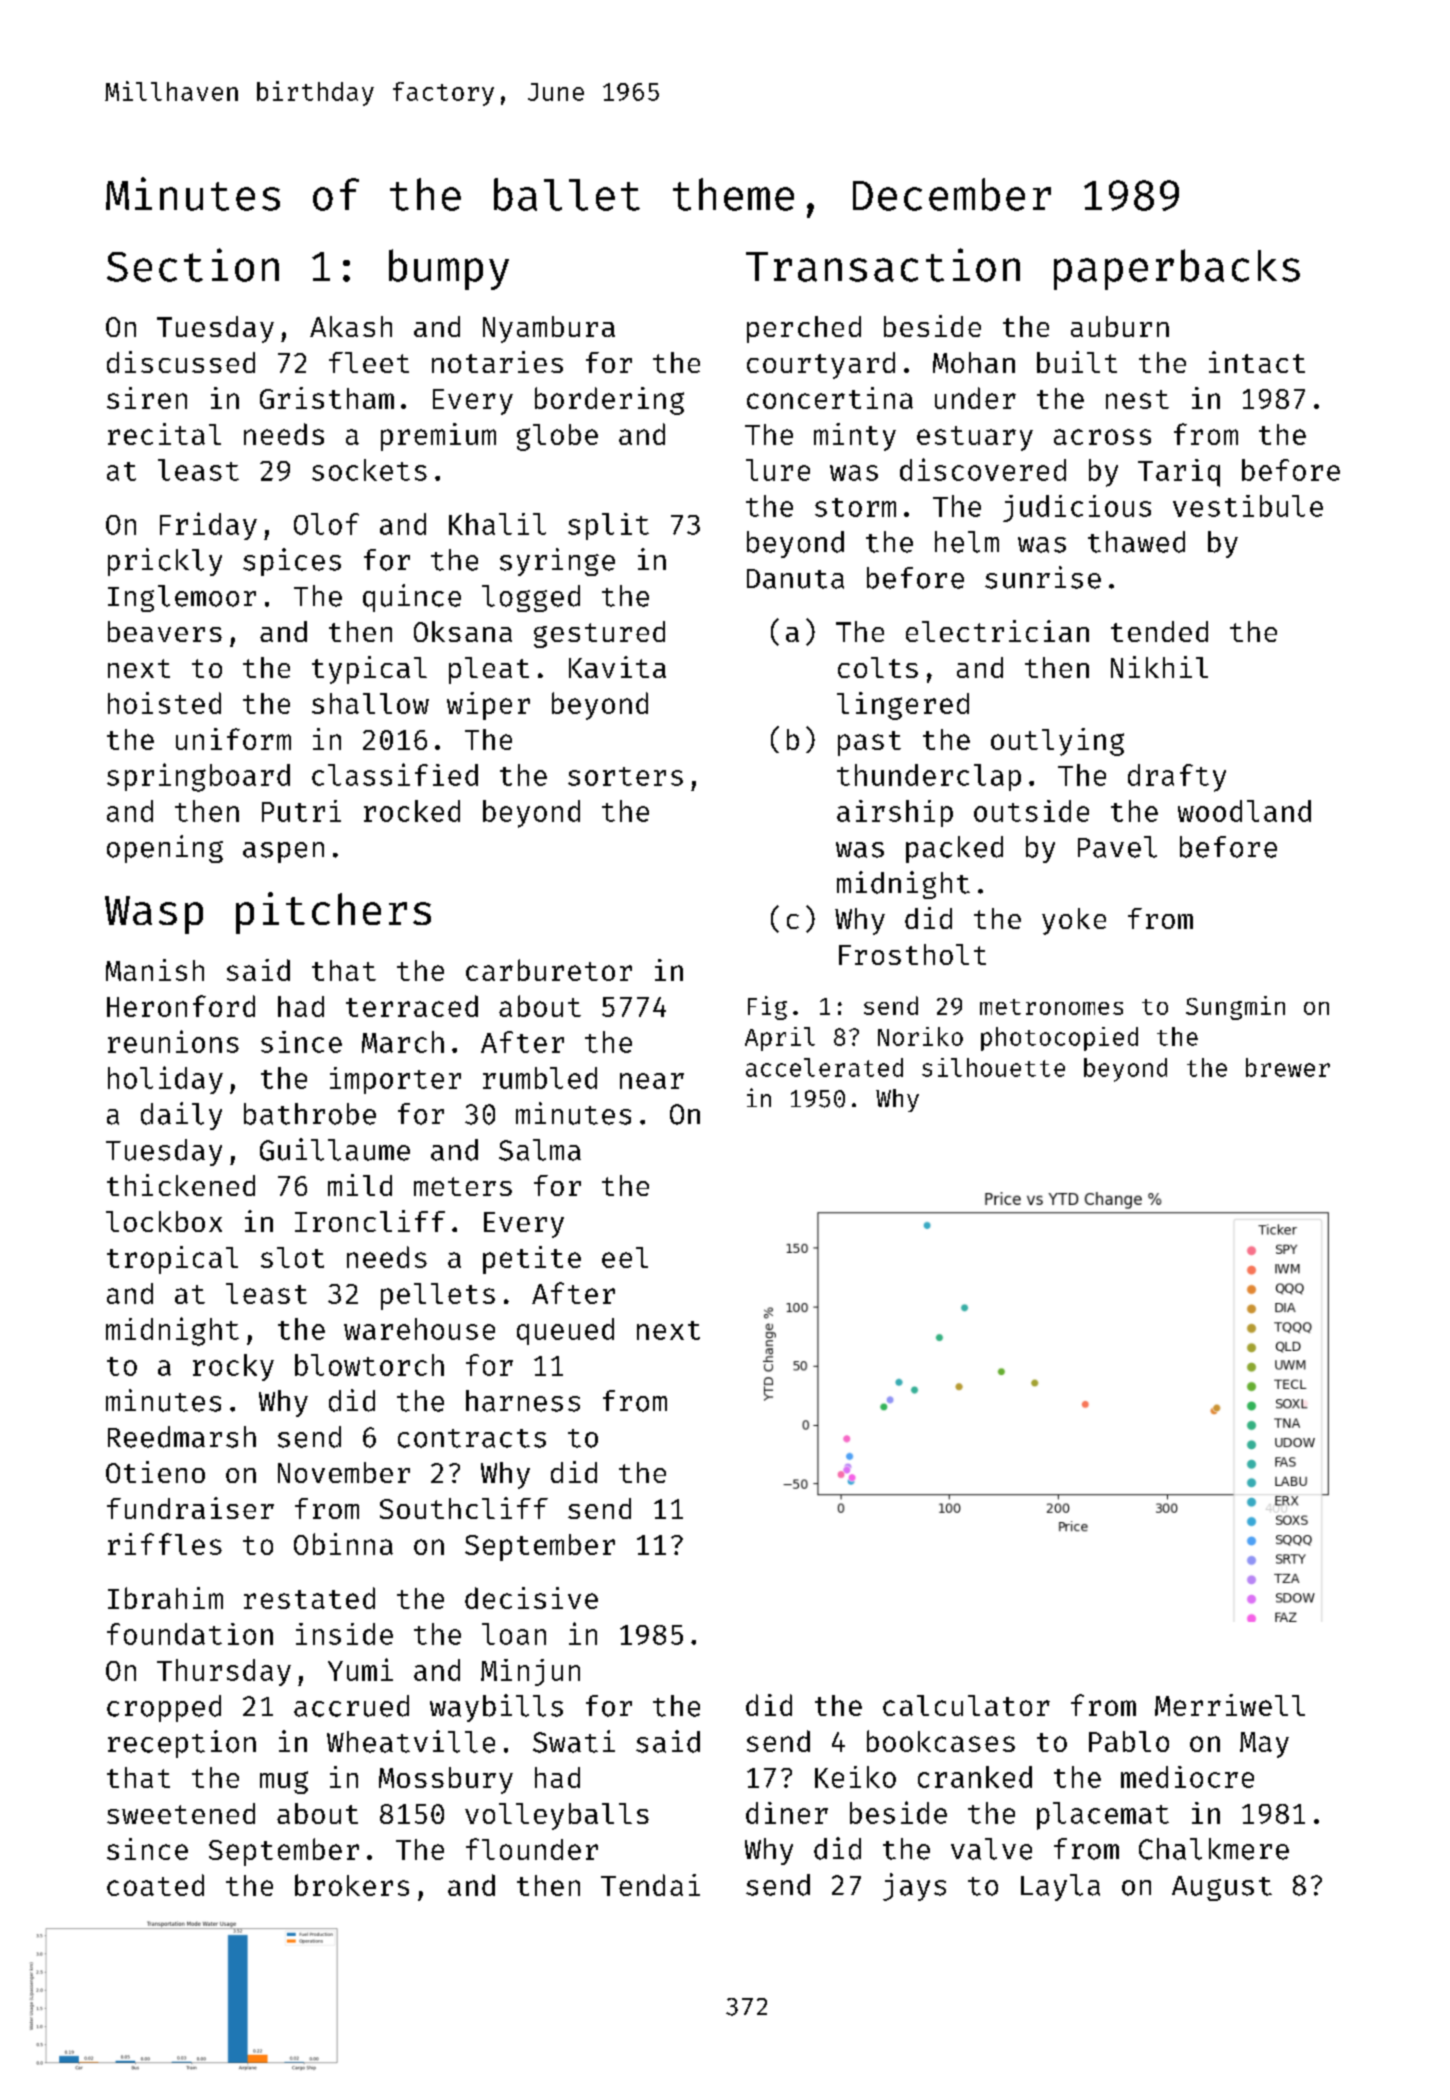  What do you see at coordinates (165, 1544) in the screenshot?
I see `riffles` at bounding box center [165, 1544].
